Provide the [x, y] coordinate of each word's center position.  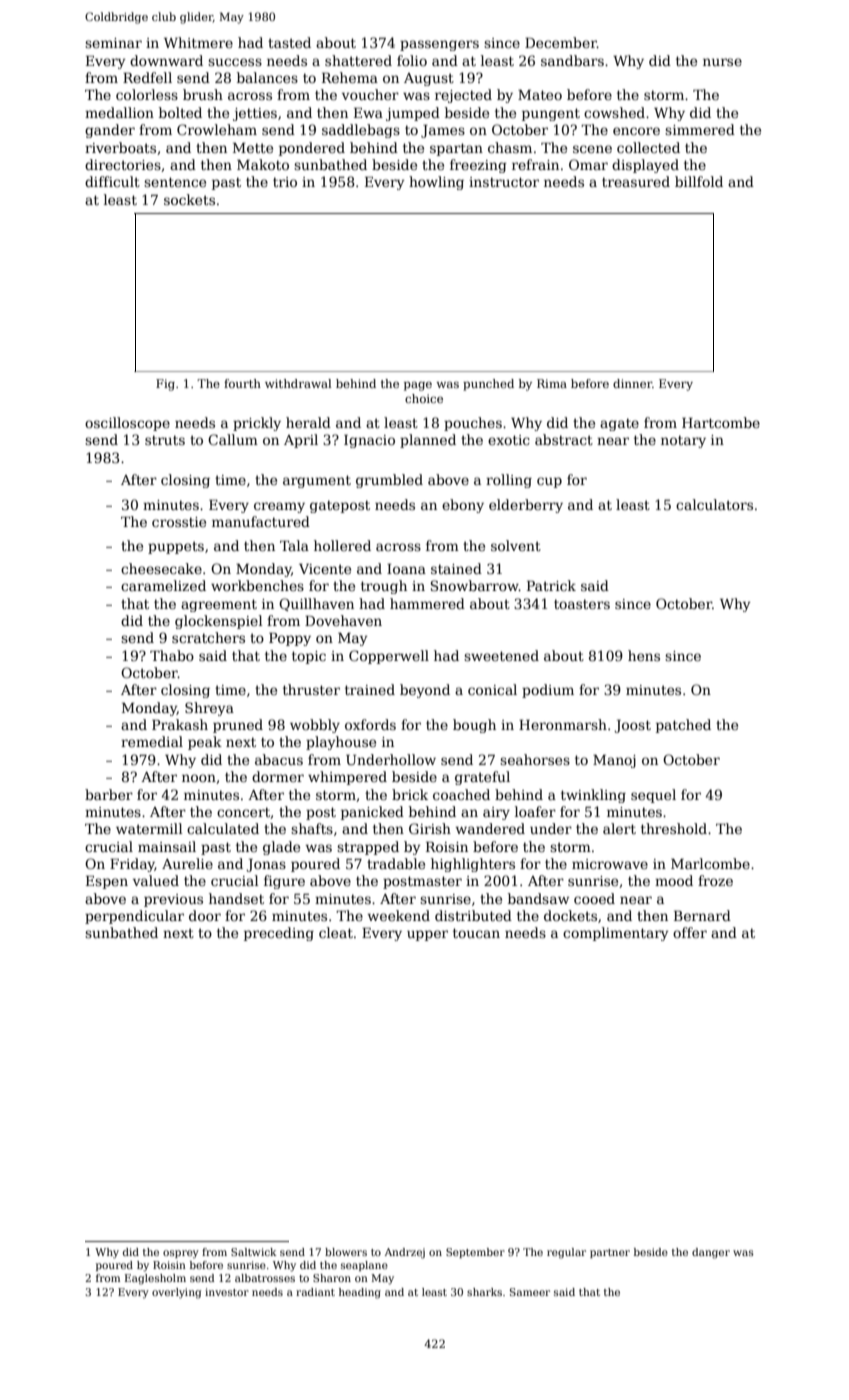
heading [360, 1293]
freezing [478, 166]
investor [227, 1292]
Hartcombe [721, 422]
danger [711, 1253]
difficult [112, 181]
